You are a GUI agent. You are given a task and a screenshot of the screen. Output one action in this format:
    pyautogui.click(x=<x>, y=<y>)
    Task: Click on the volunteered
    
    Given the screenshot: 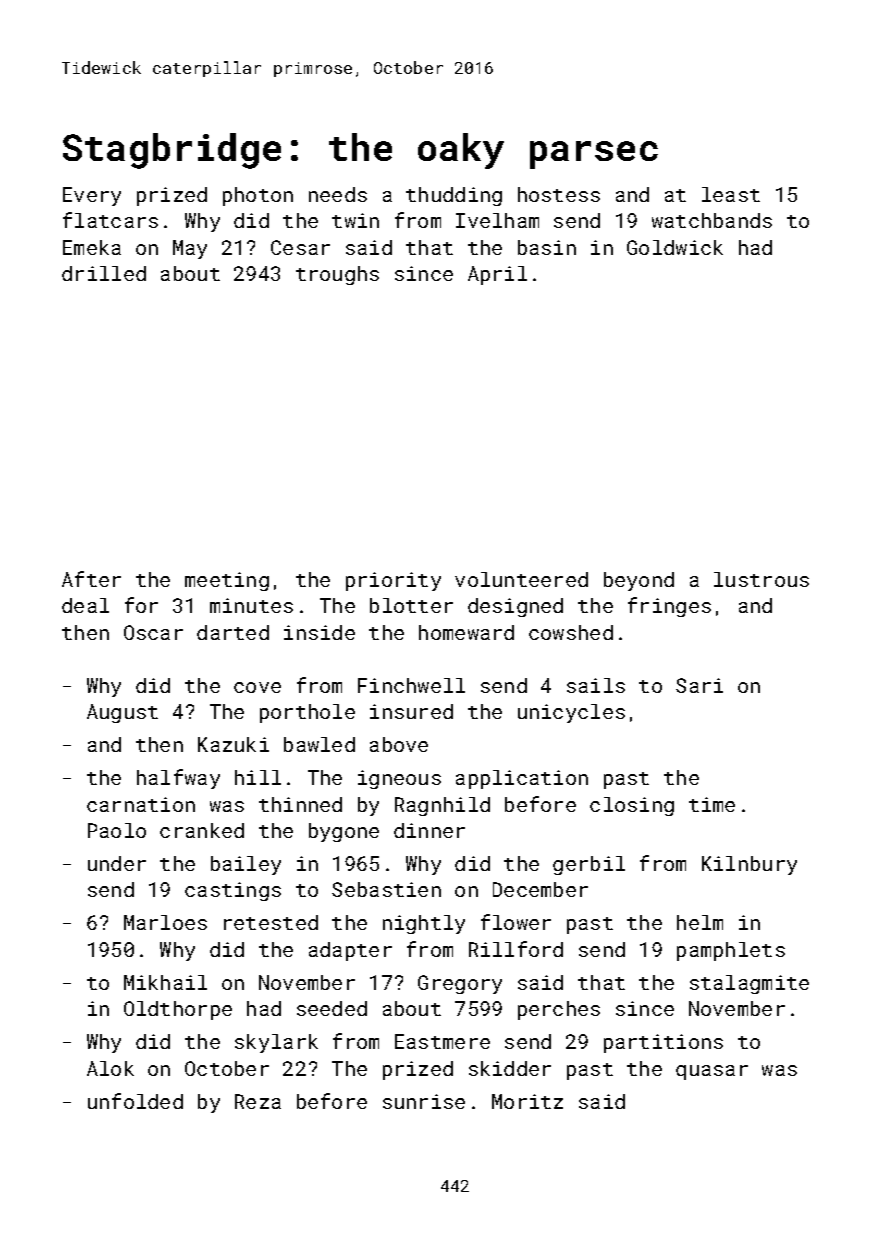 What is the action you would take?
    pyautogui.click(x=521, y=579)
